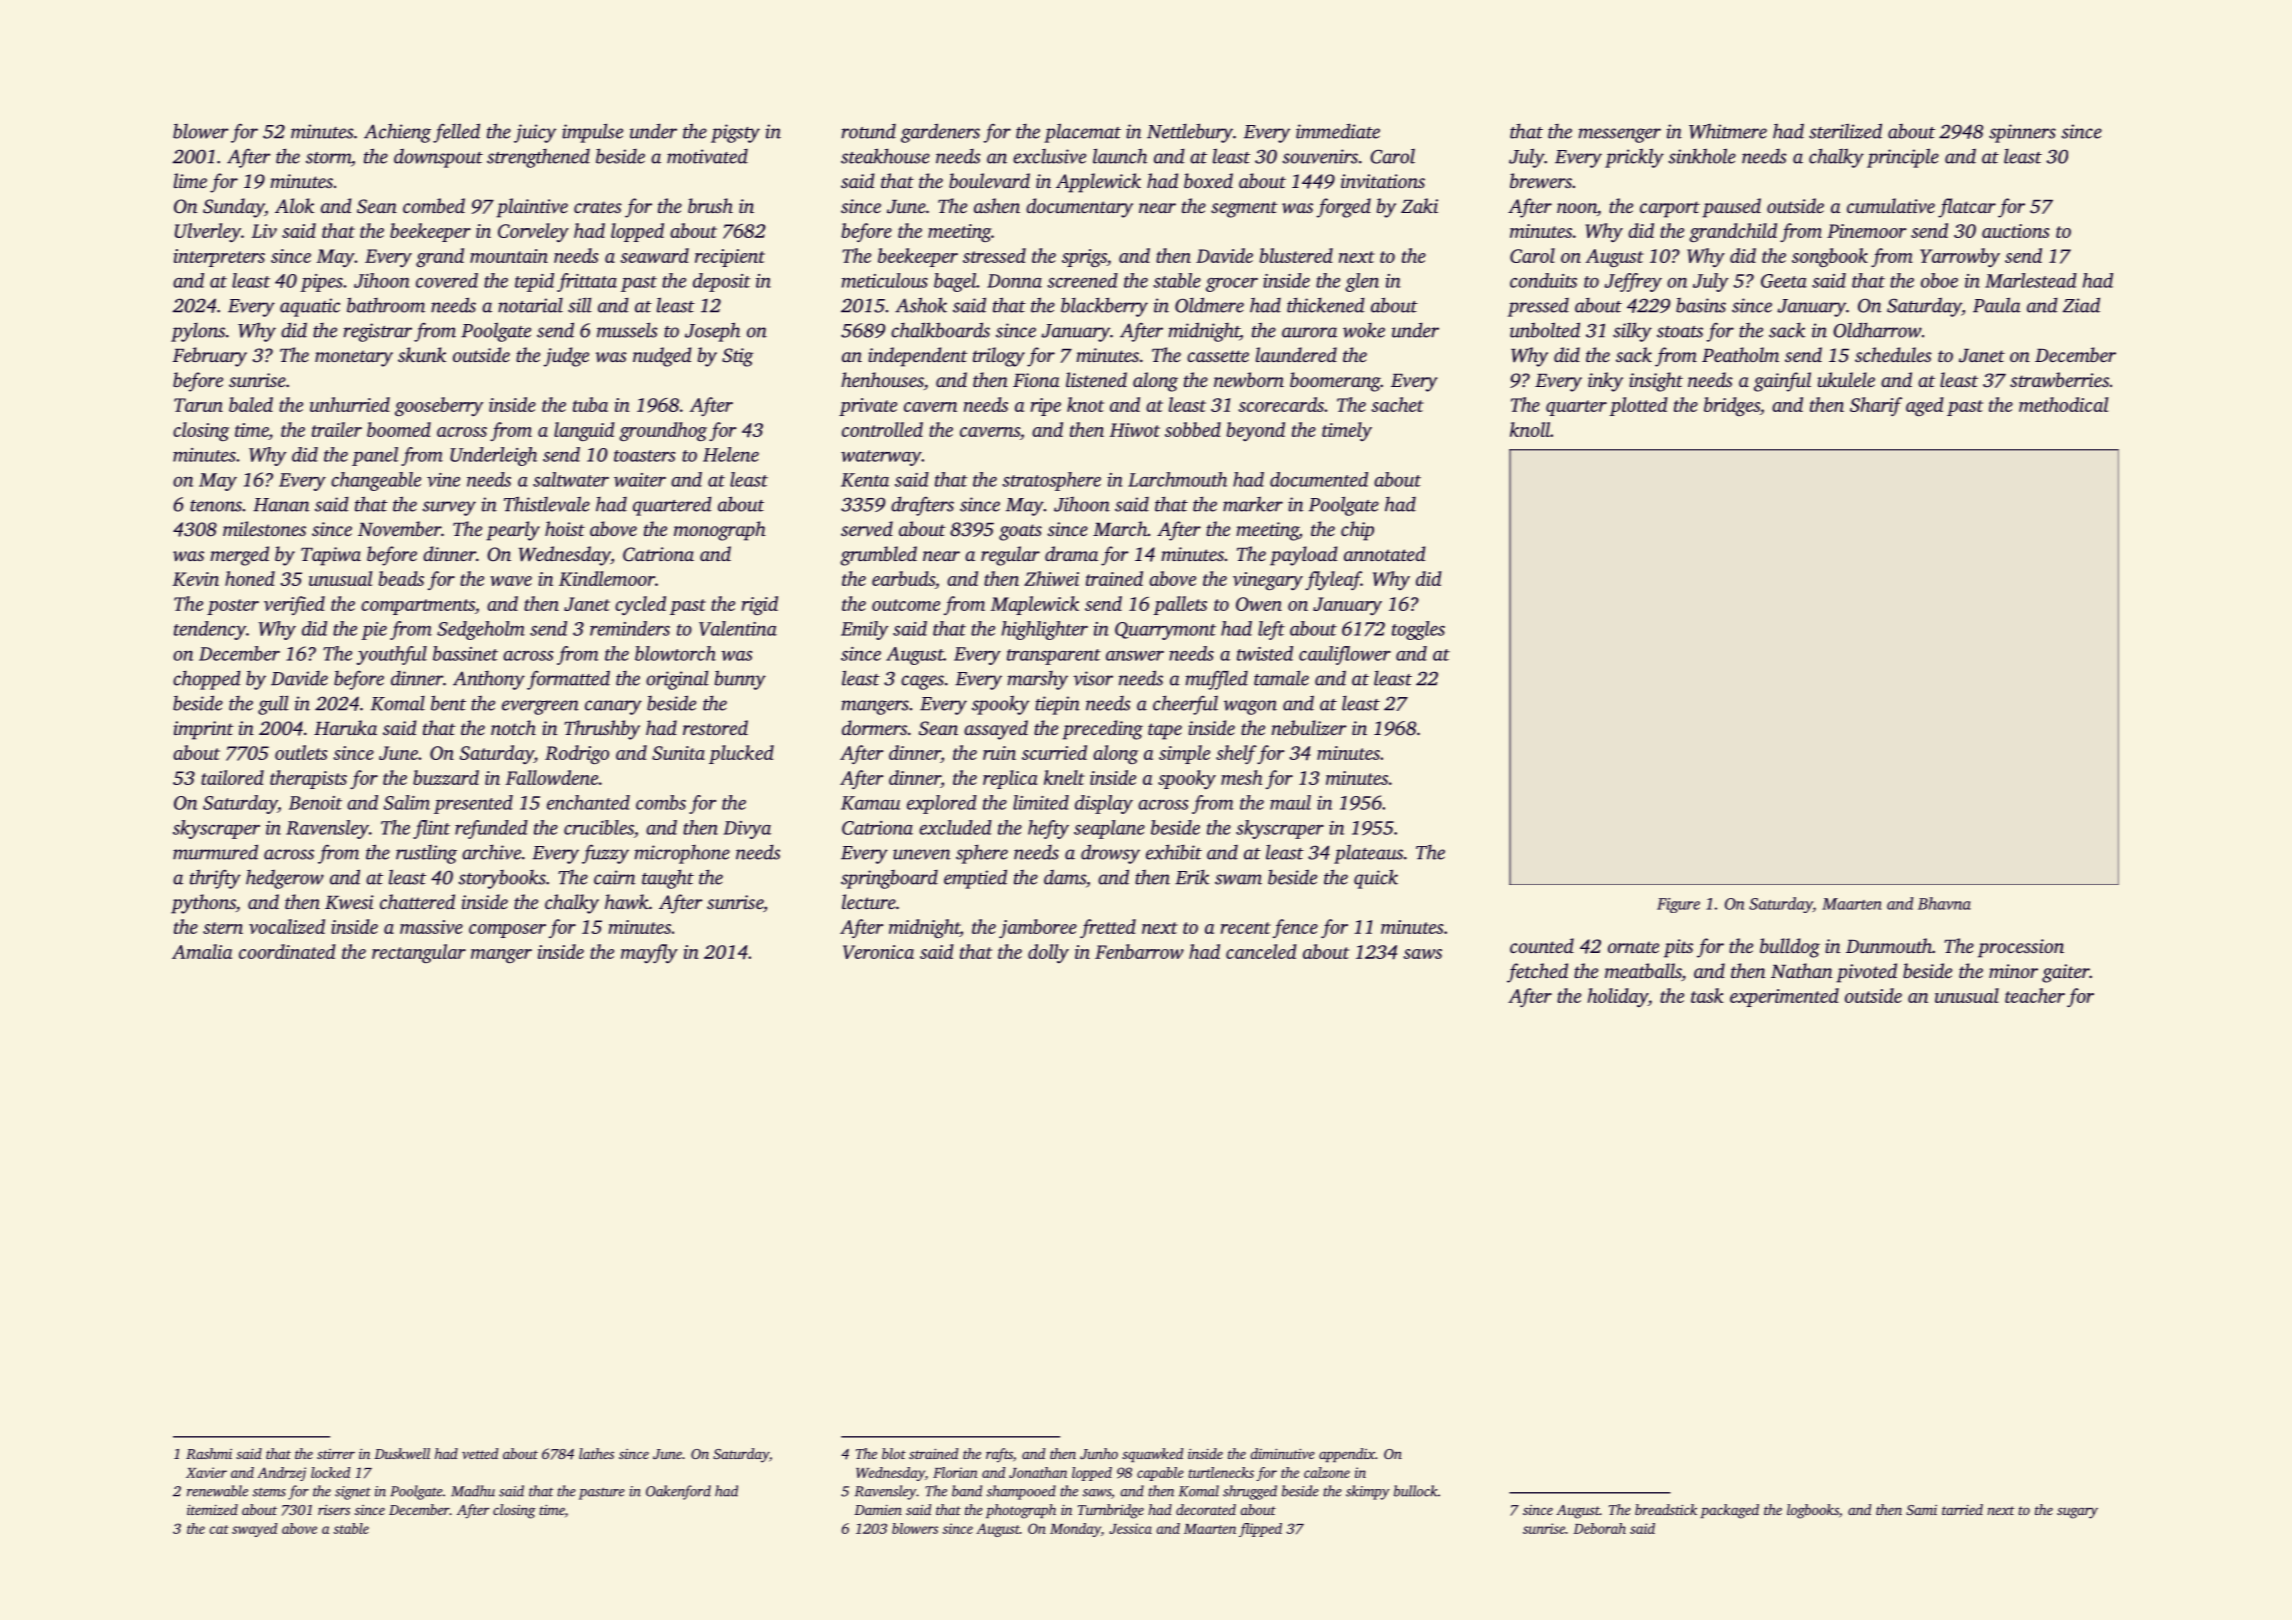  What do you see at coordinates (1784, 997) in the document?
I see `experimented` at bounding box center [1784, 997].
